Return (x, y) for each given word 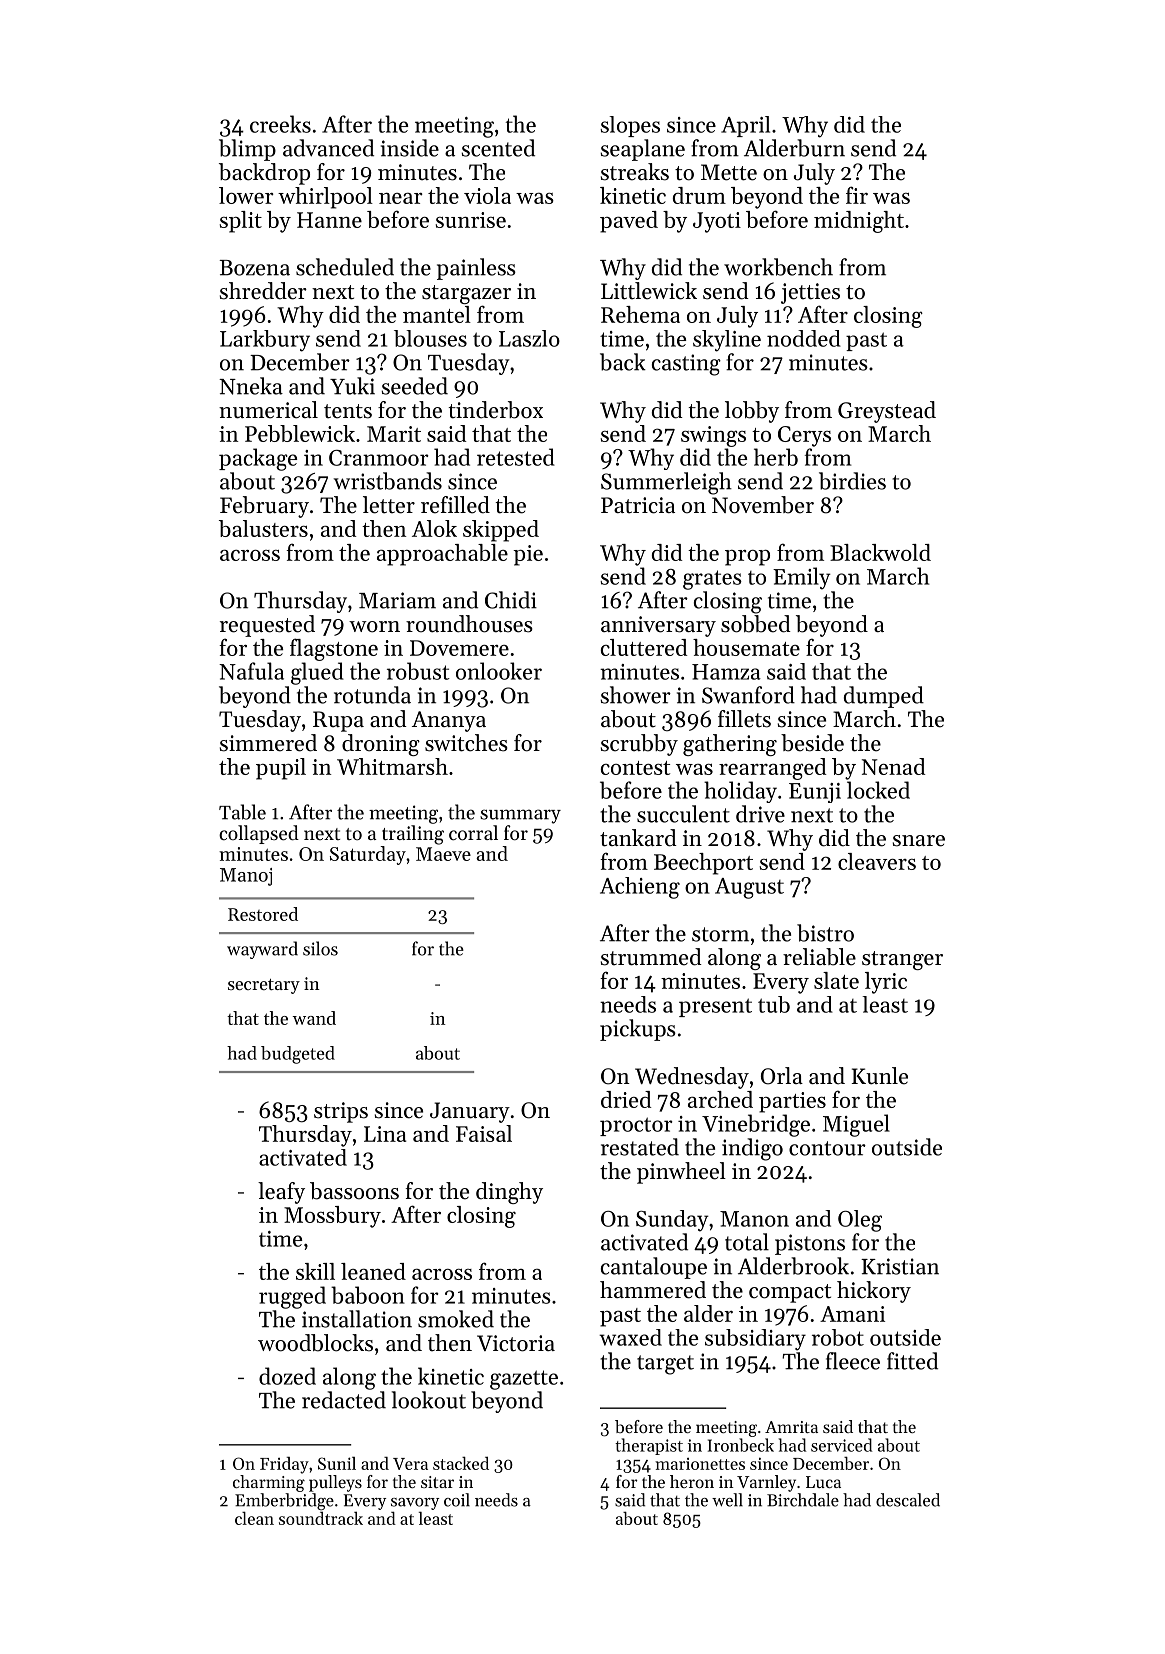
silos (320, 948)
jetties (810, 293)
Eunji (815, 793)
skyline (727, 341)
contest (635, 768)
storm (720, 934)
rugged (292, 1297)
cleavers (877, 861)
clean (254, 1518)
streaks (635, 172)
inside (410, 148)
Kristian (900, 1266)
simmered (268, 743)
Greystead (887, 412)
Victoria (516, 1343)
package (258, 459)
